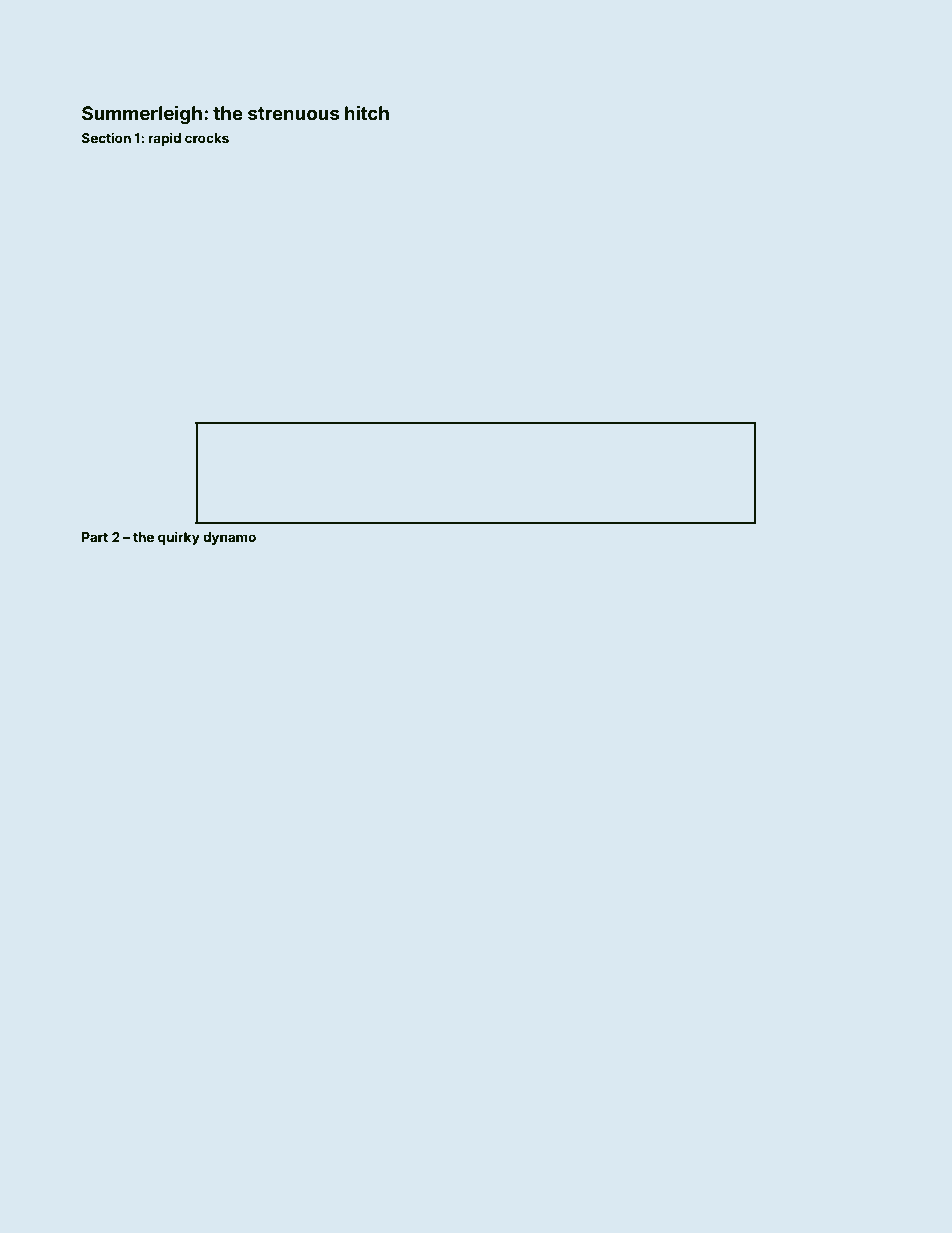 This screenshot has width=952, height=1233. I want to click on root, so click(89, 168).
